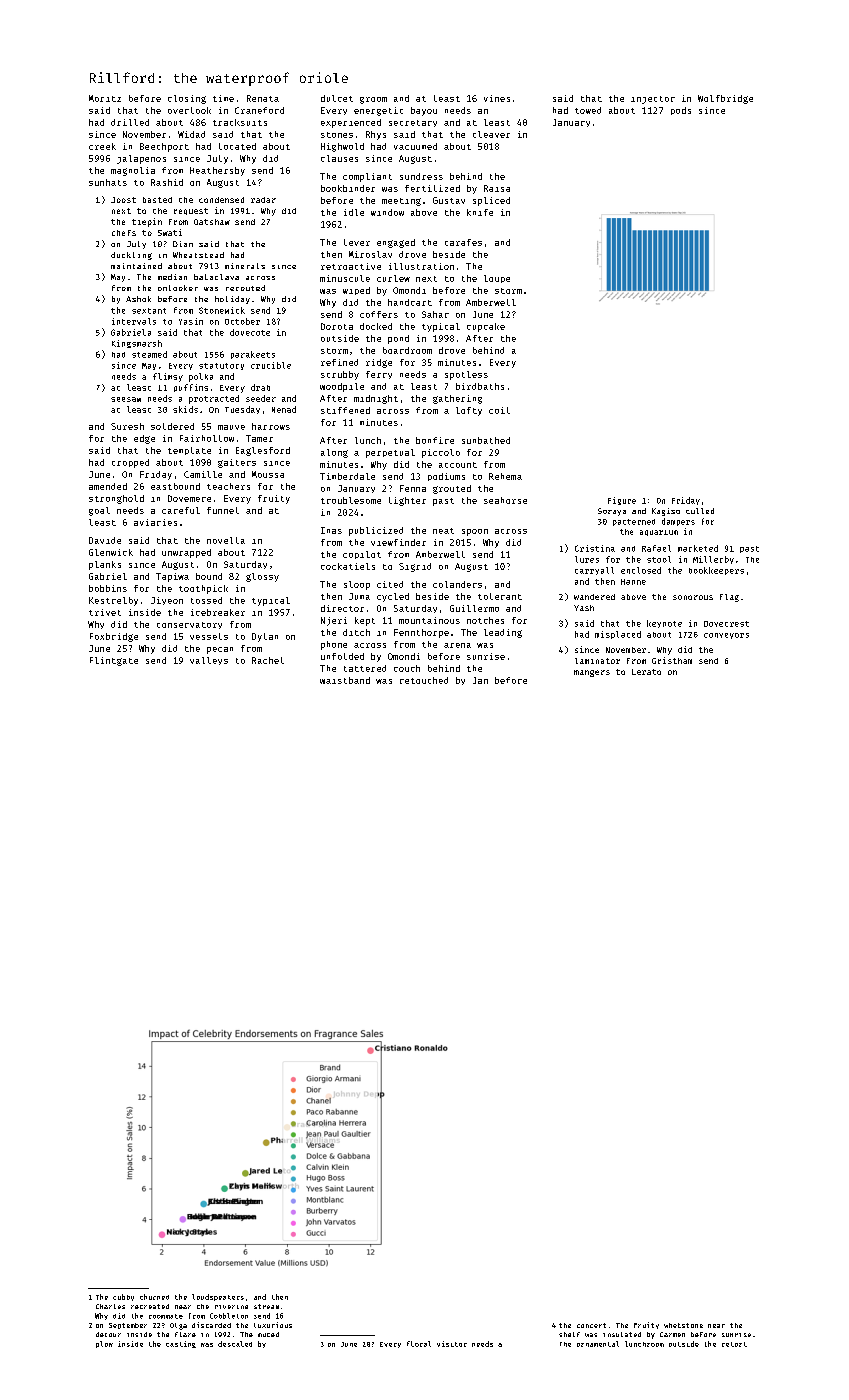 The image size is (849, 1400). I want to click on Wheatstead, so click(198, 255).
